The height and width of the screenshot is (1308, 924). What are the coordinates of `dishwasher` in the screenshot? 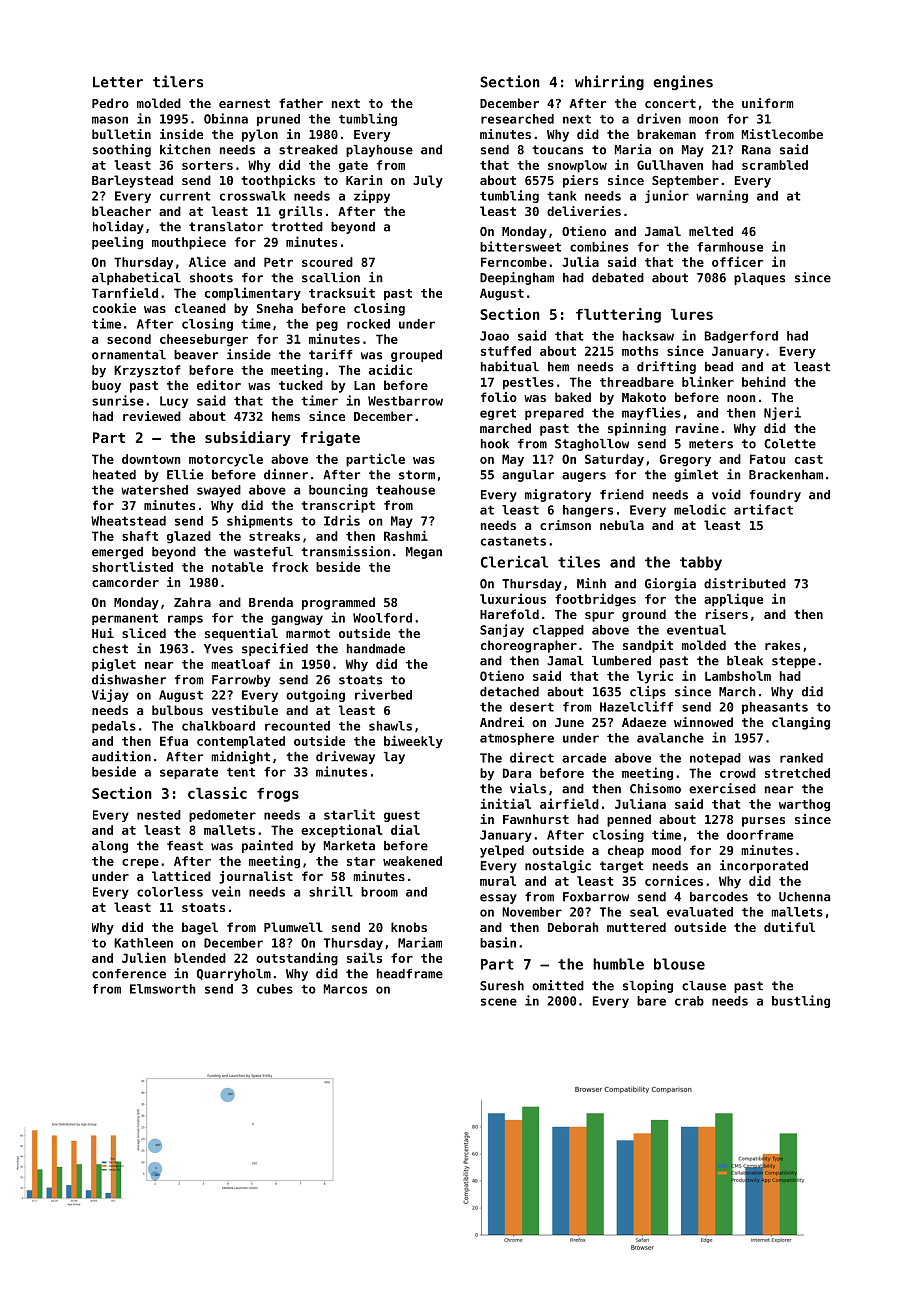 It's located at (129, 679).
